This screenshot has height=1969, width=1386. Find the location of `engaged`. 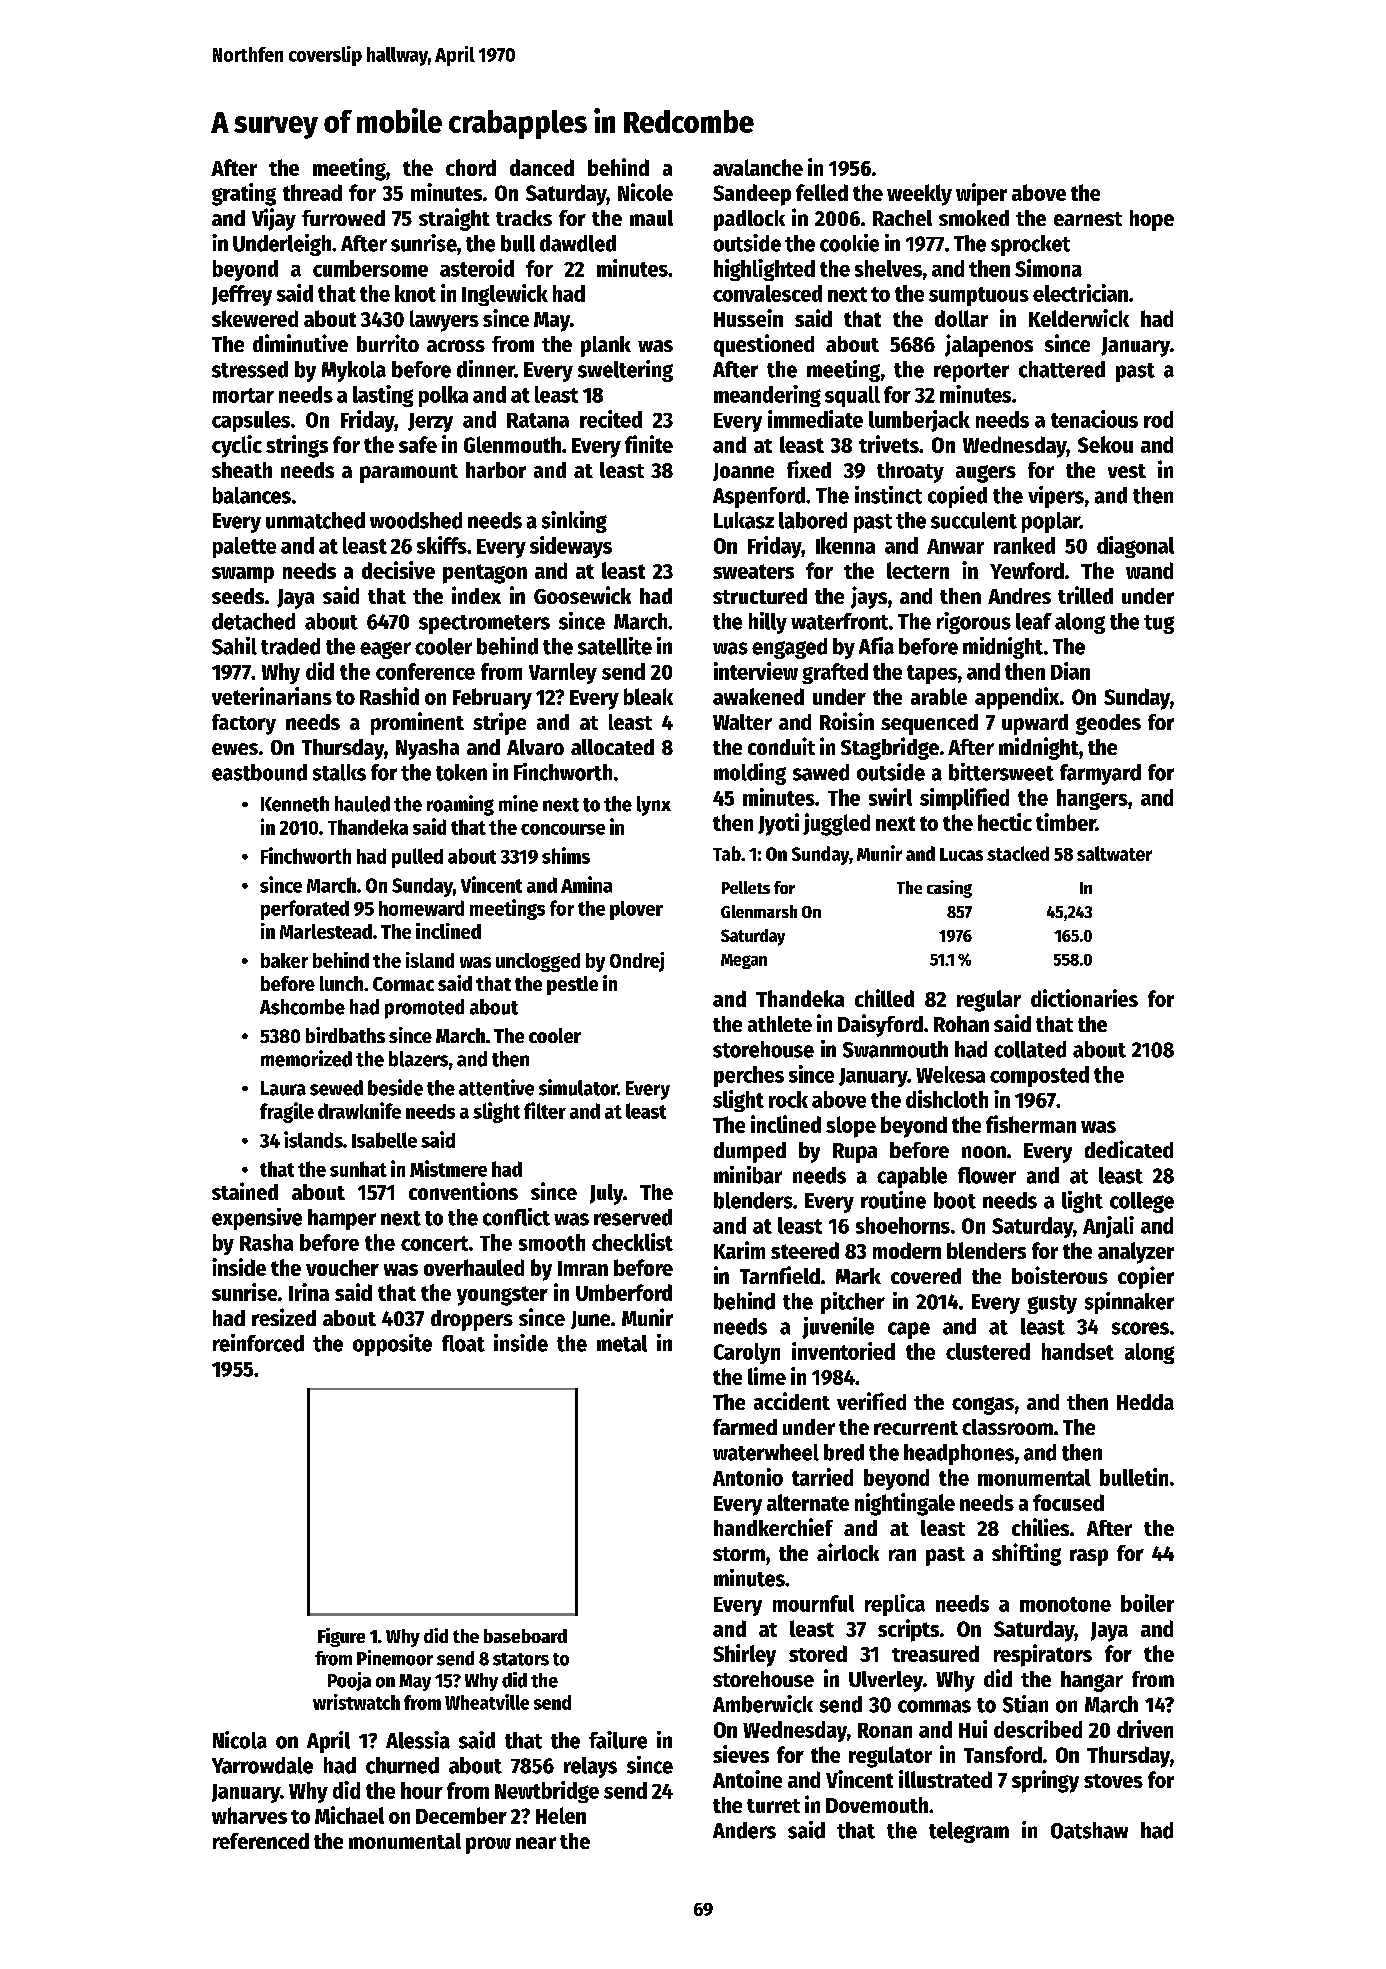

engaged is located at coordinates (789, 648).
